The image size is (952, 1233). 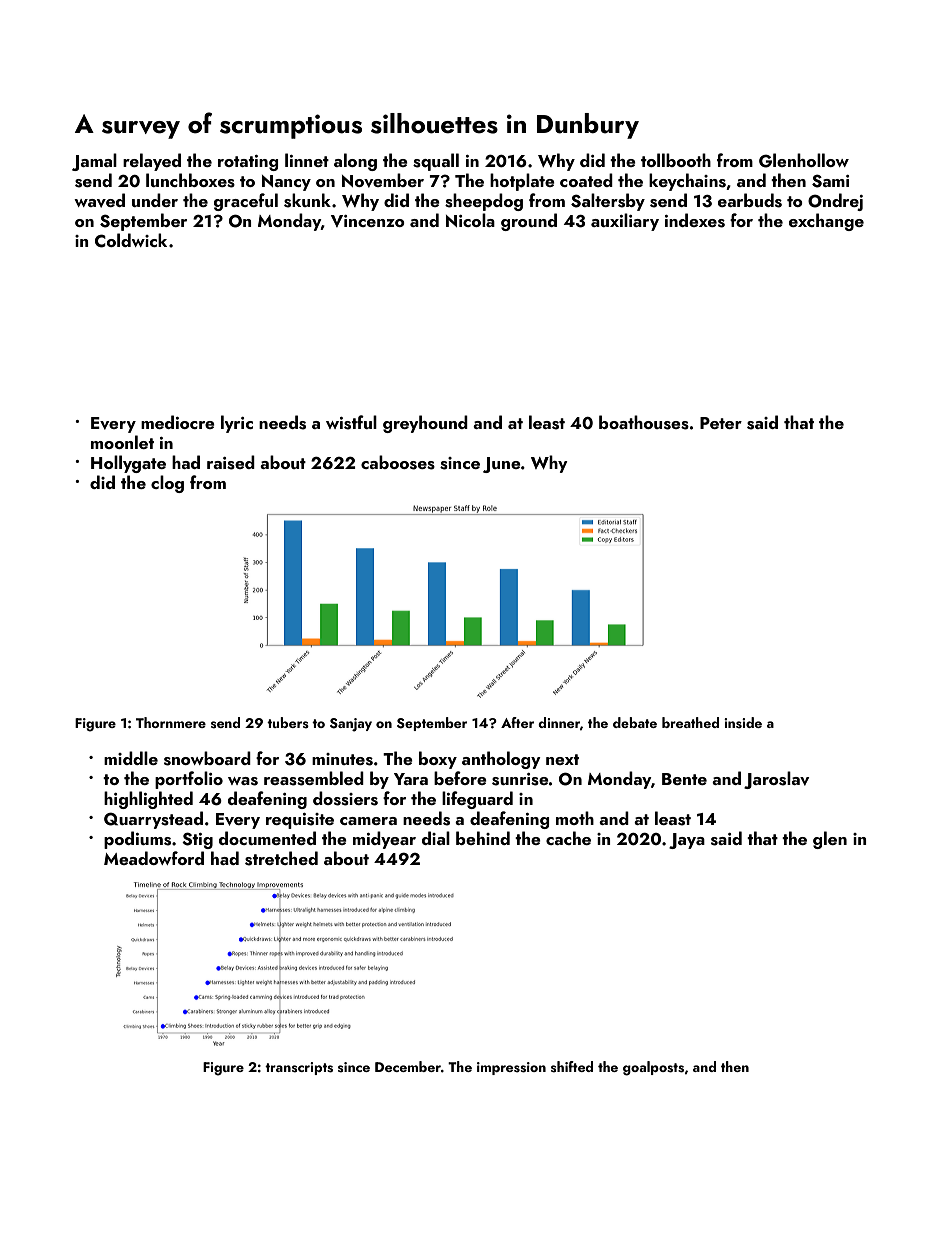 What do you see at coordinates (826, 222) in the page?
I see `exchange` at bounding box center [826, 222].
